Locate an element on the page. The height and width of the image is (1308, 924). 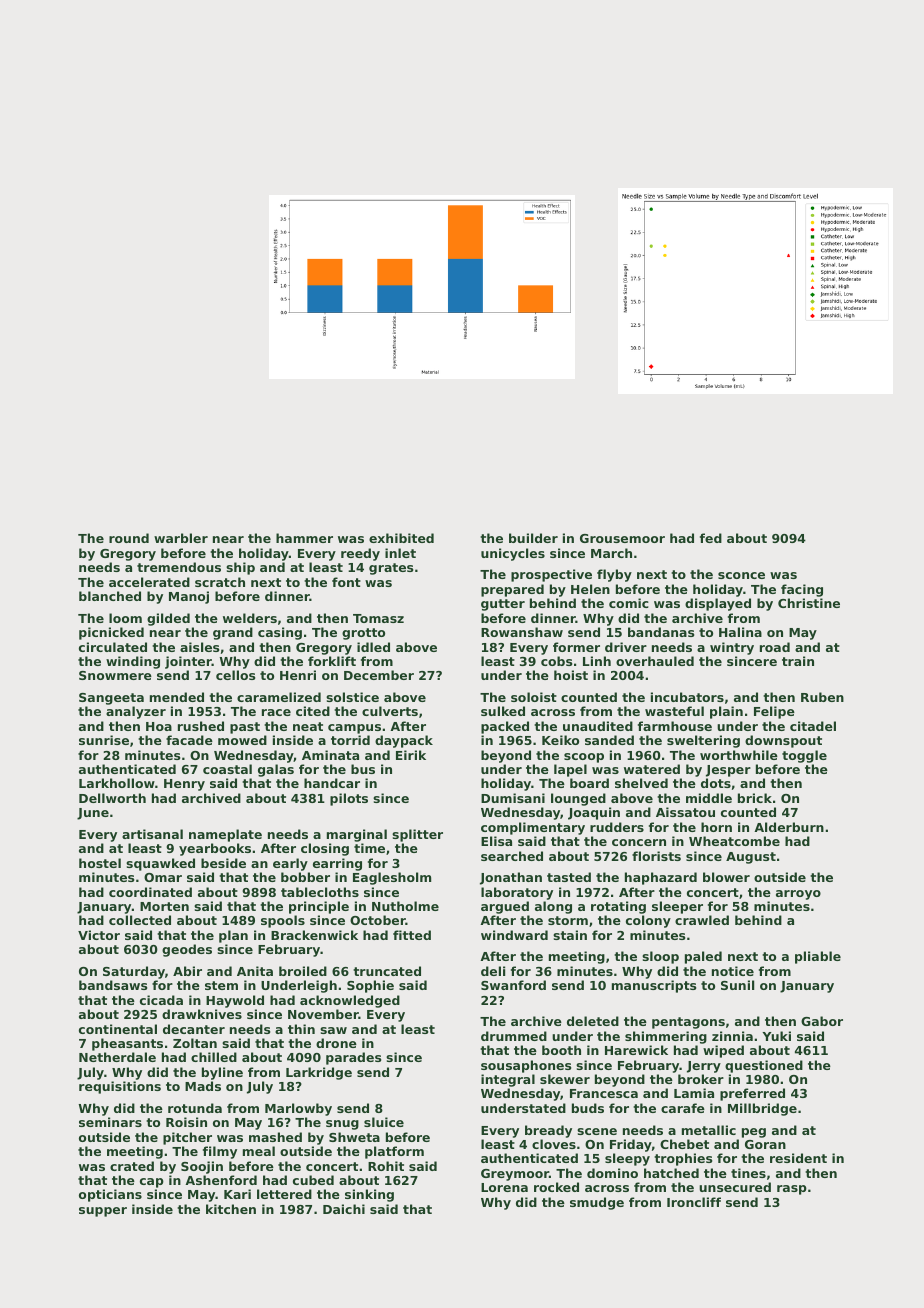
Rowanshaw is located at coordinates (522, 632).
